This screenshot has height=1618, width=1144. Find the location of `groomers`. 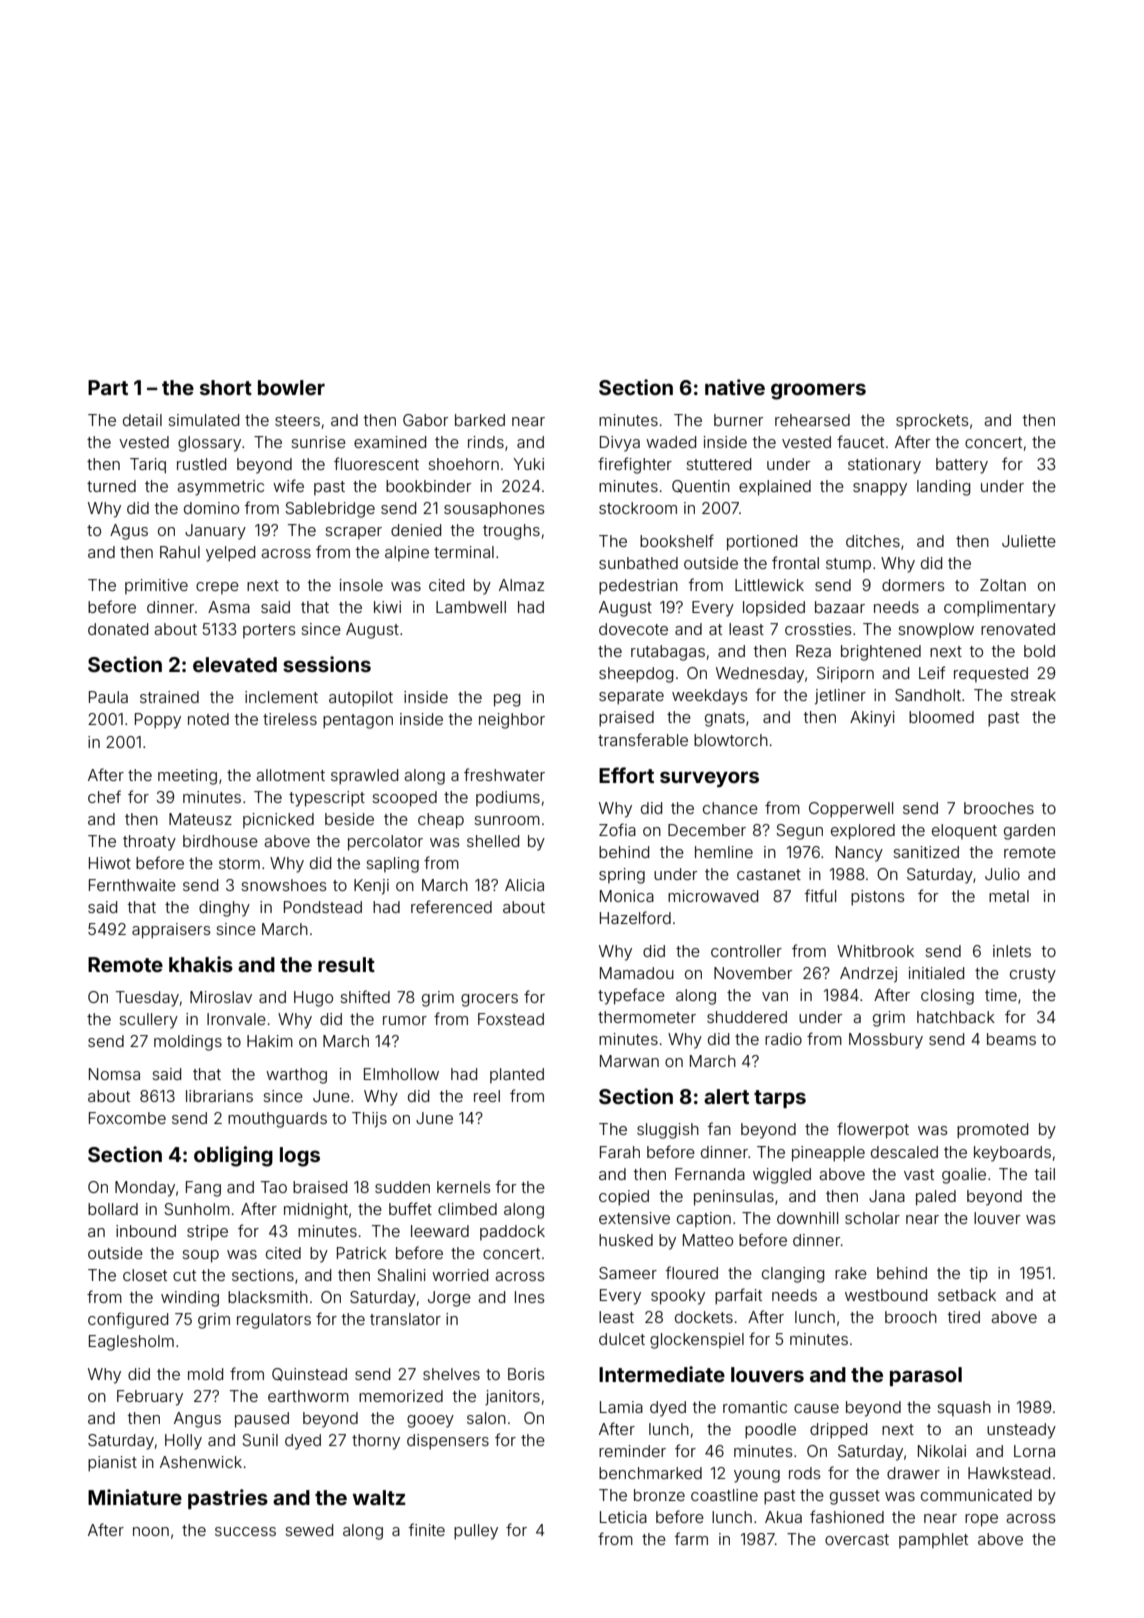

groomers is located at coordinates (818, 391).
